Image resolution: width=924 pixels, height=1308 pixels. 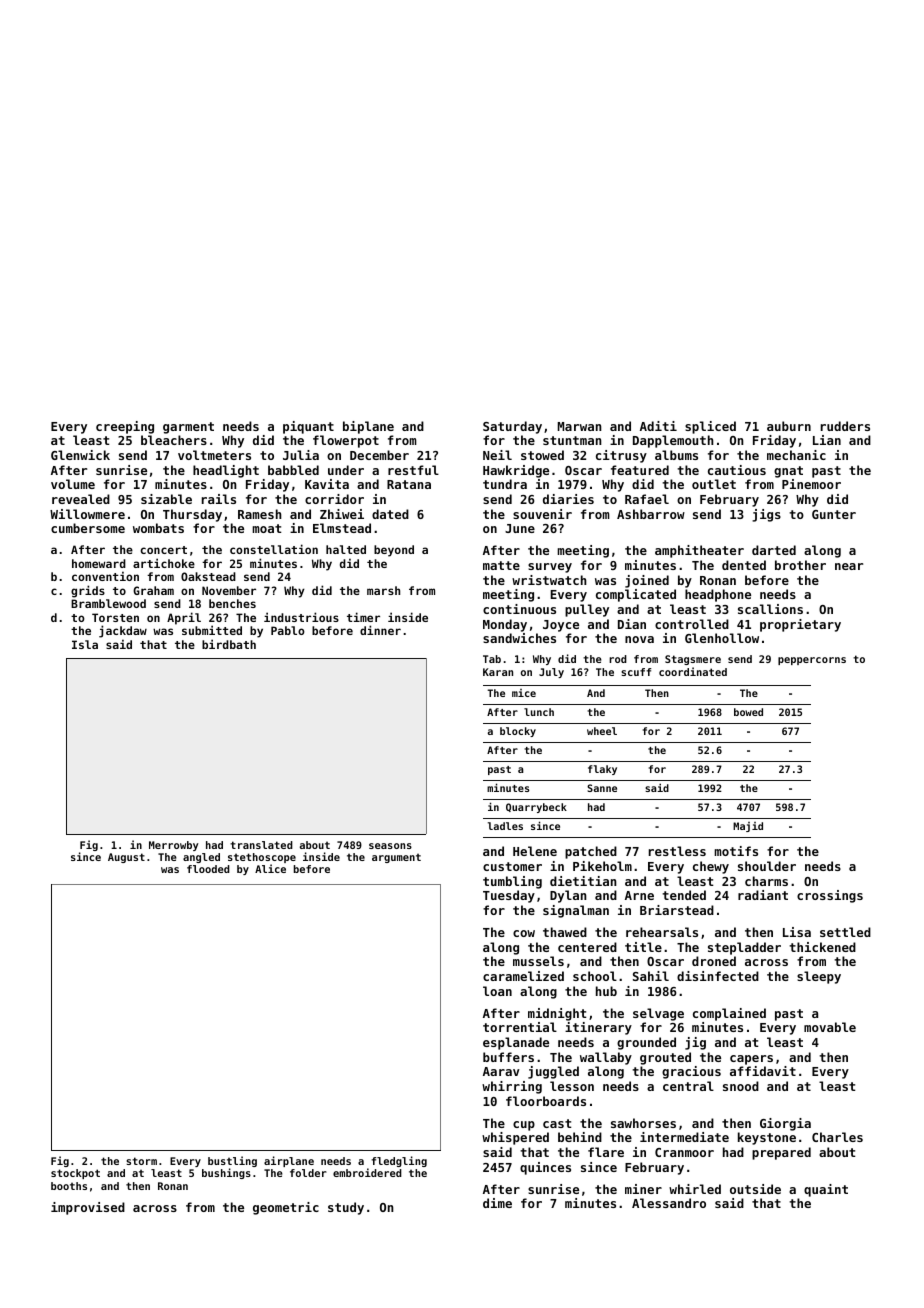 What do you see at coordinates (126, 858) in the screenshot?
I see `August` at bounding box center [126, 858].
